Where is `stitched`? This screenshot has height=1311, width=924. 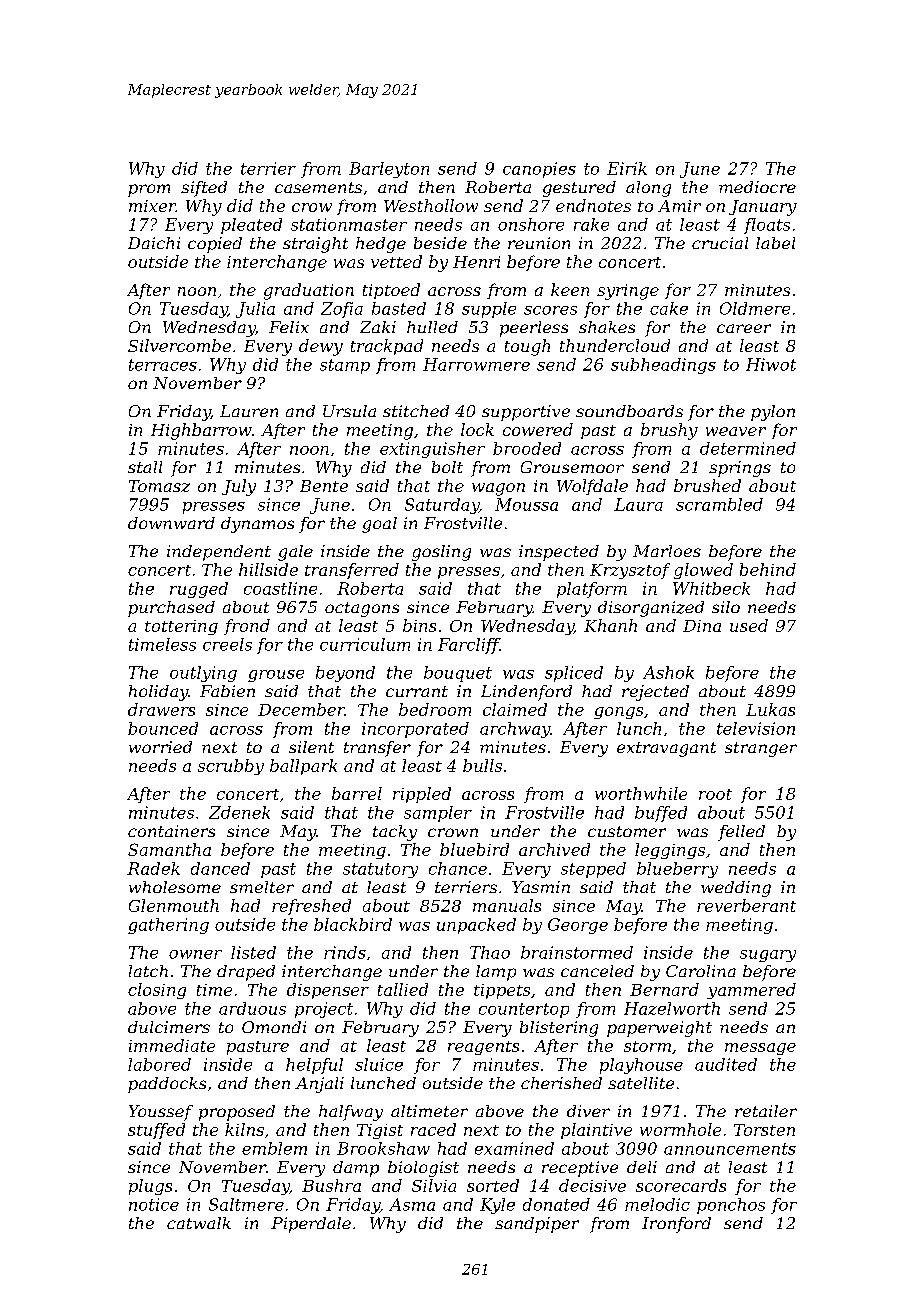 stitched is located at coordinates (416, 411).
